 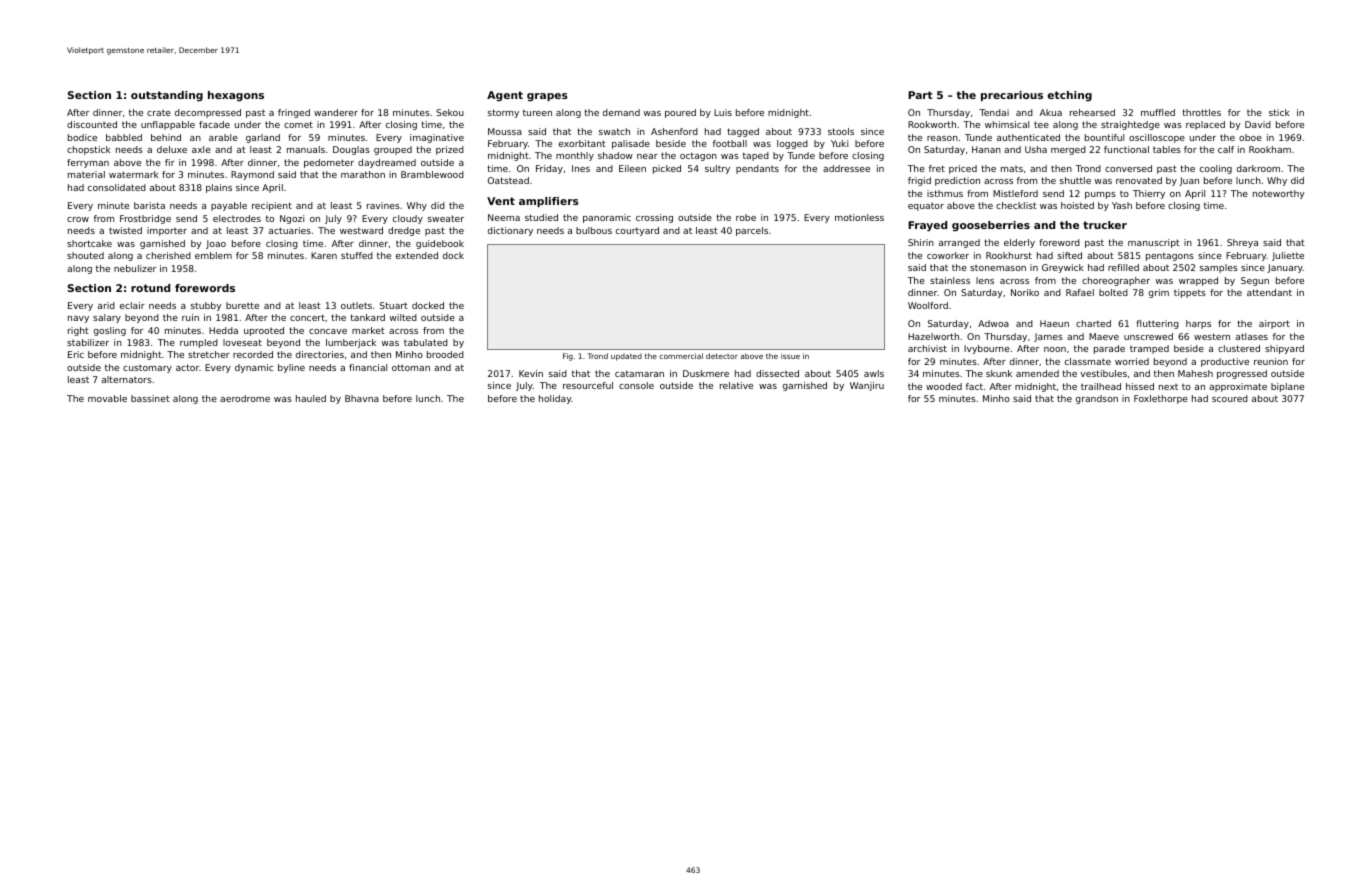 I want to click on ruin, so click(x=190, y=317).
